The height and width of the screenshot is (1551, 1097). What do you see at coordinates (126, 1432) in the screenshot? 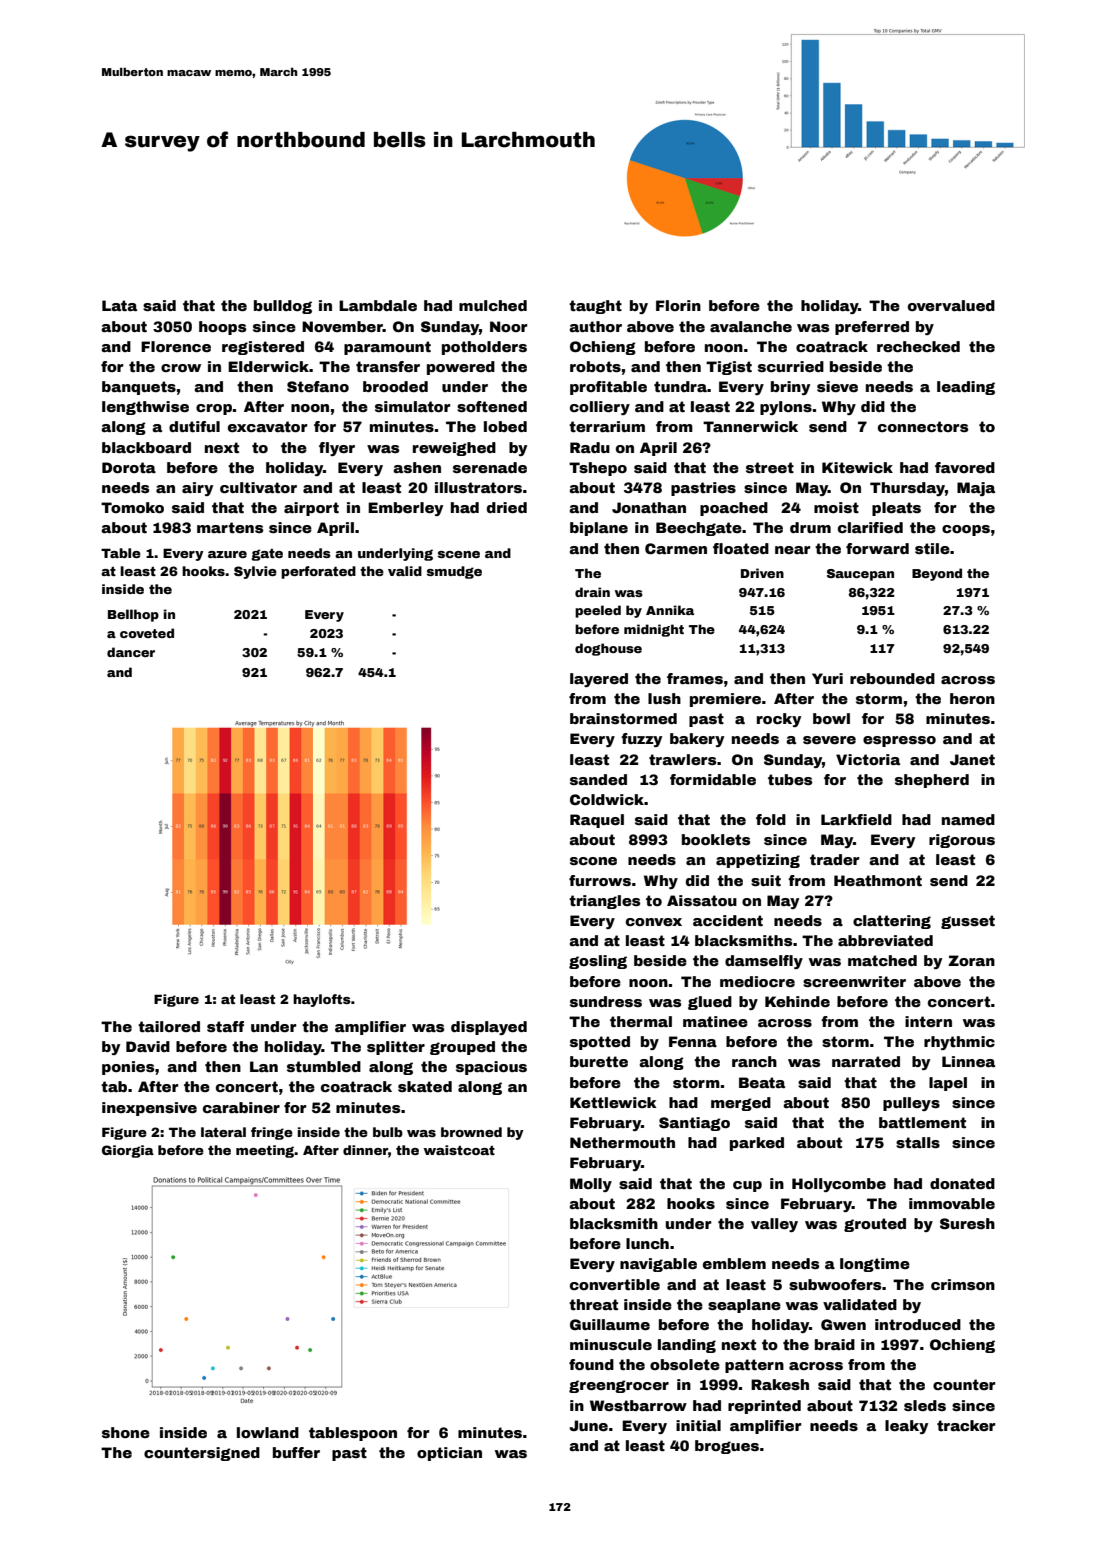
I see `shone` at bounding box center [126, 1432].
